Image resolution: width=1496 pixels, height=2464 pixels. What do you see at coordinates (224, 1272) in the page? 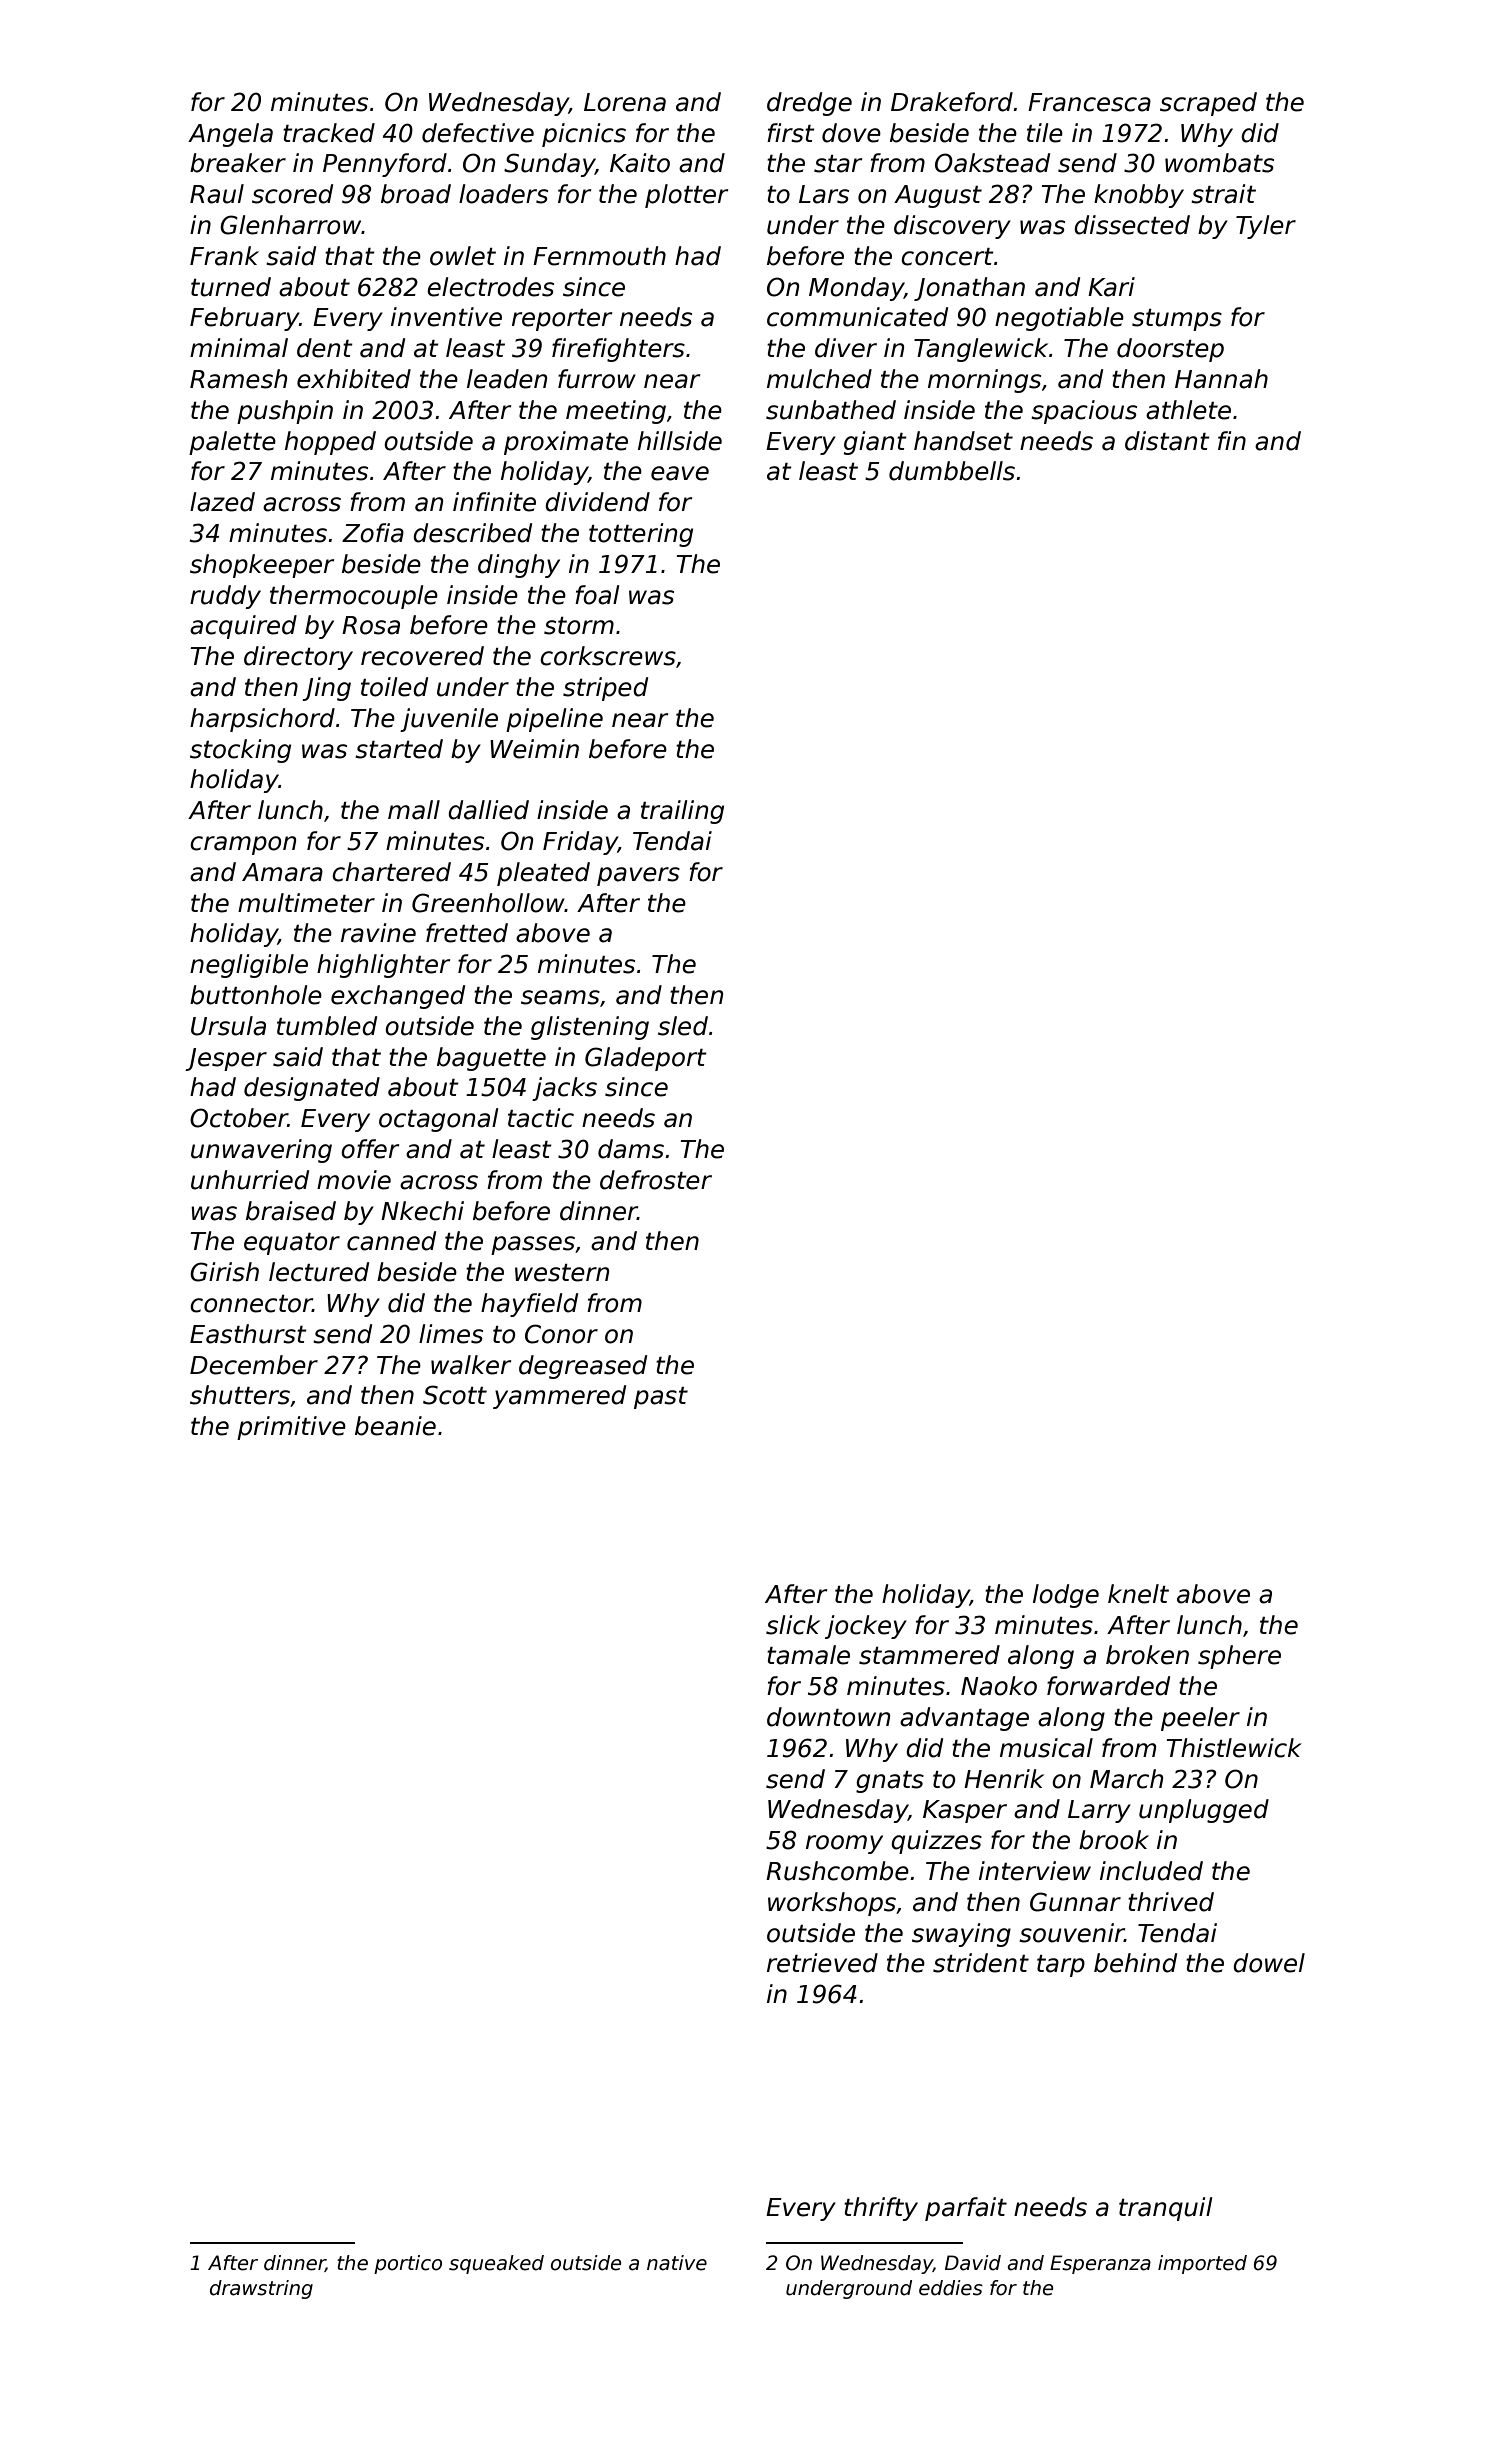
I see `Girish` at bounding box center [224, 1272].
